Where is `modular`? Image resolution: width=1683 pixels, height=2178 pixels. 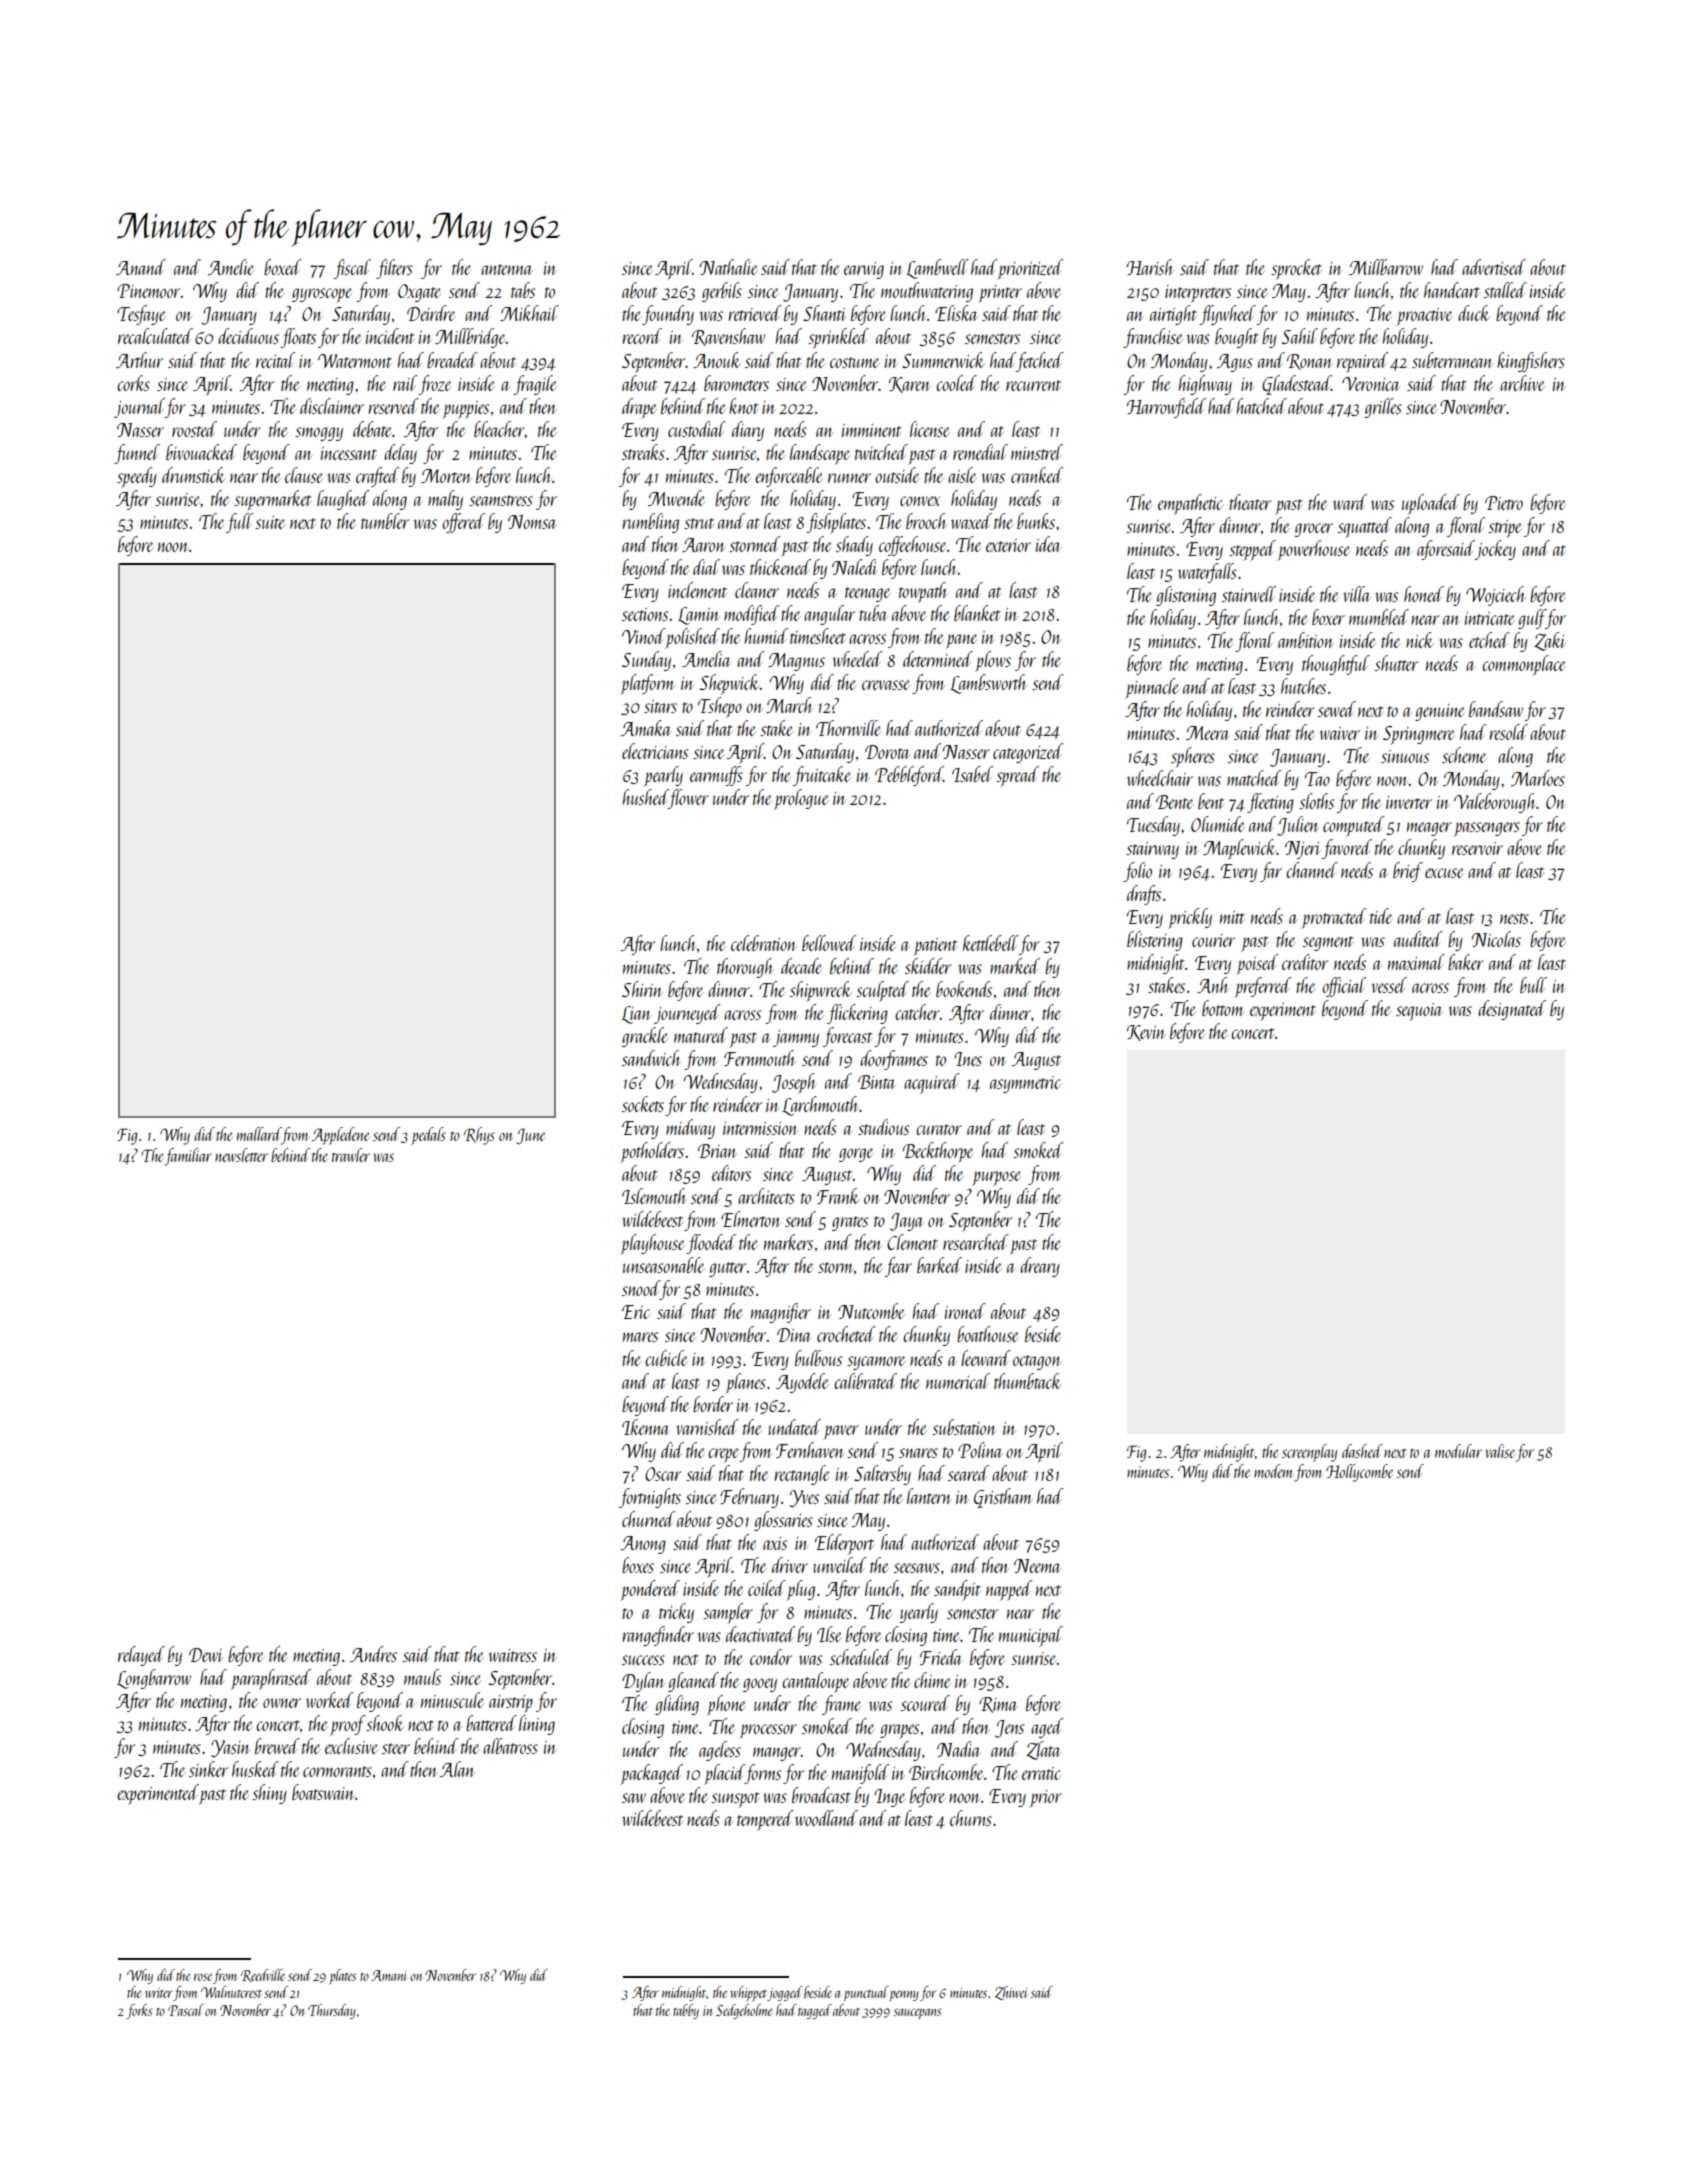
modular is located at coordinates (1458, 1451).
